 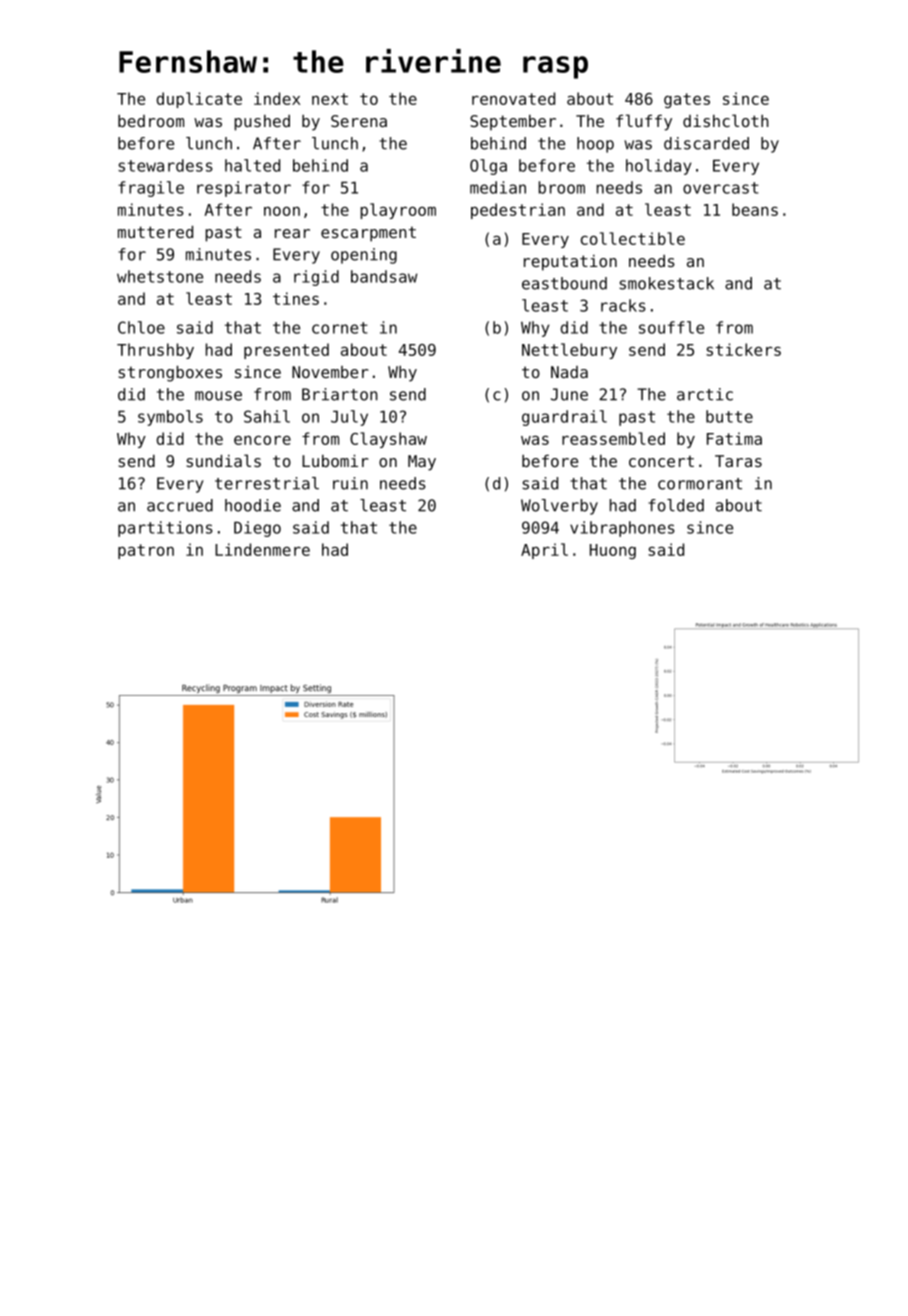 I want to click on Nada, so click(x=569, y=372).
